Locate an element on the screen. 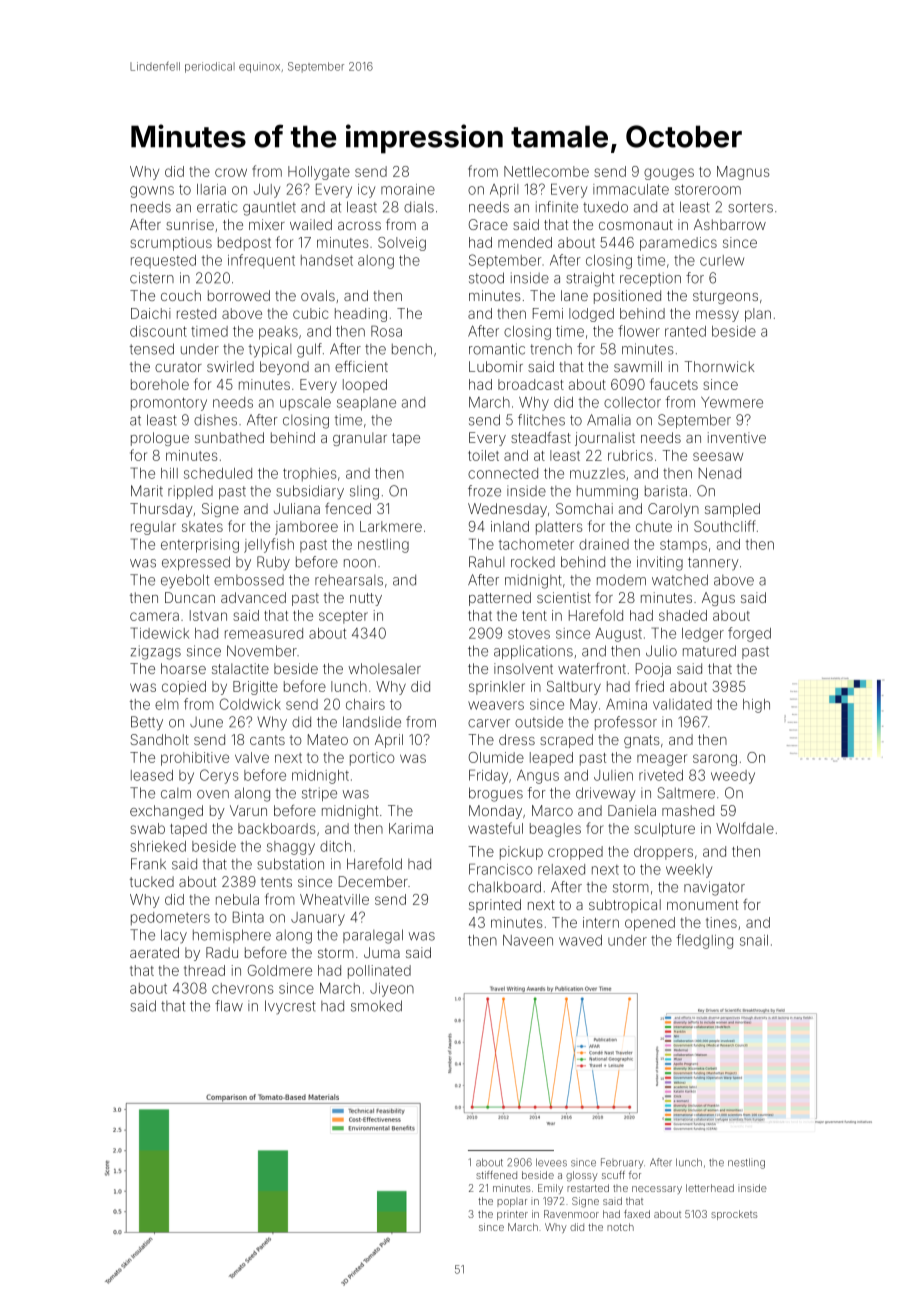 The width and height of the screenshot is (908, 1316). toilet is located at coordinates (483, 455).
